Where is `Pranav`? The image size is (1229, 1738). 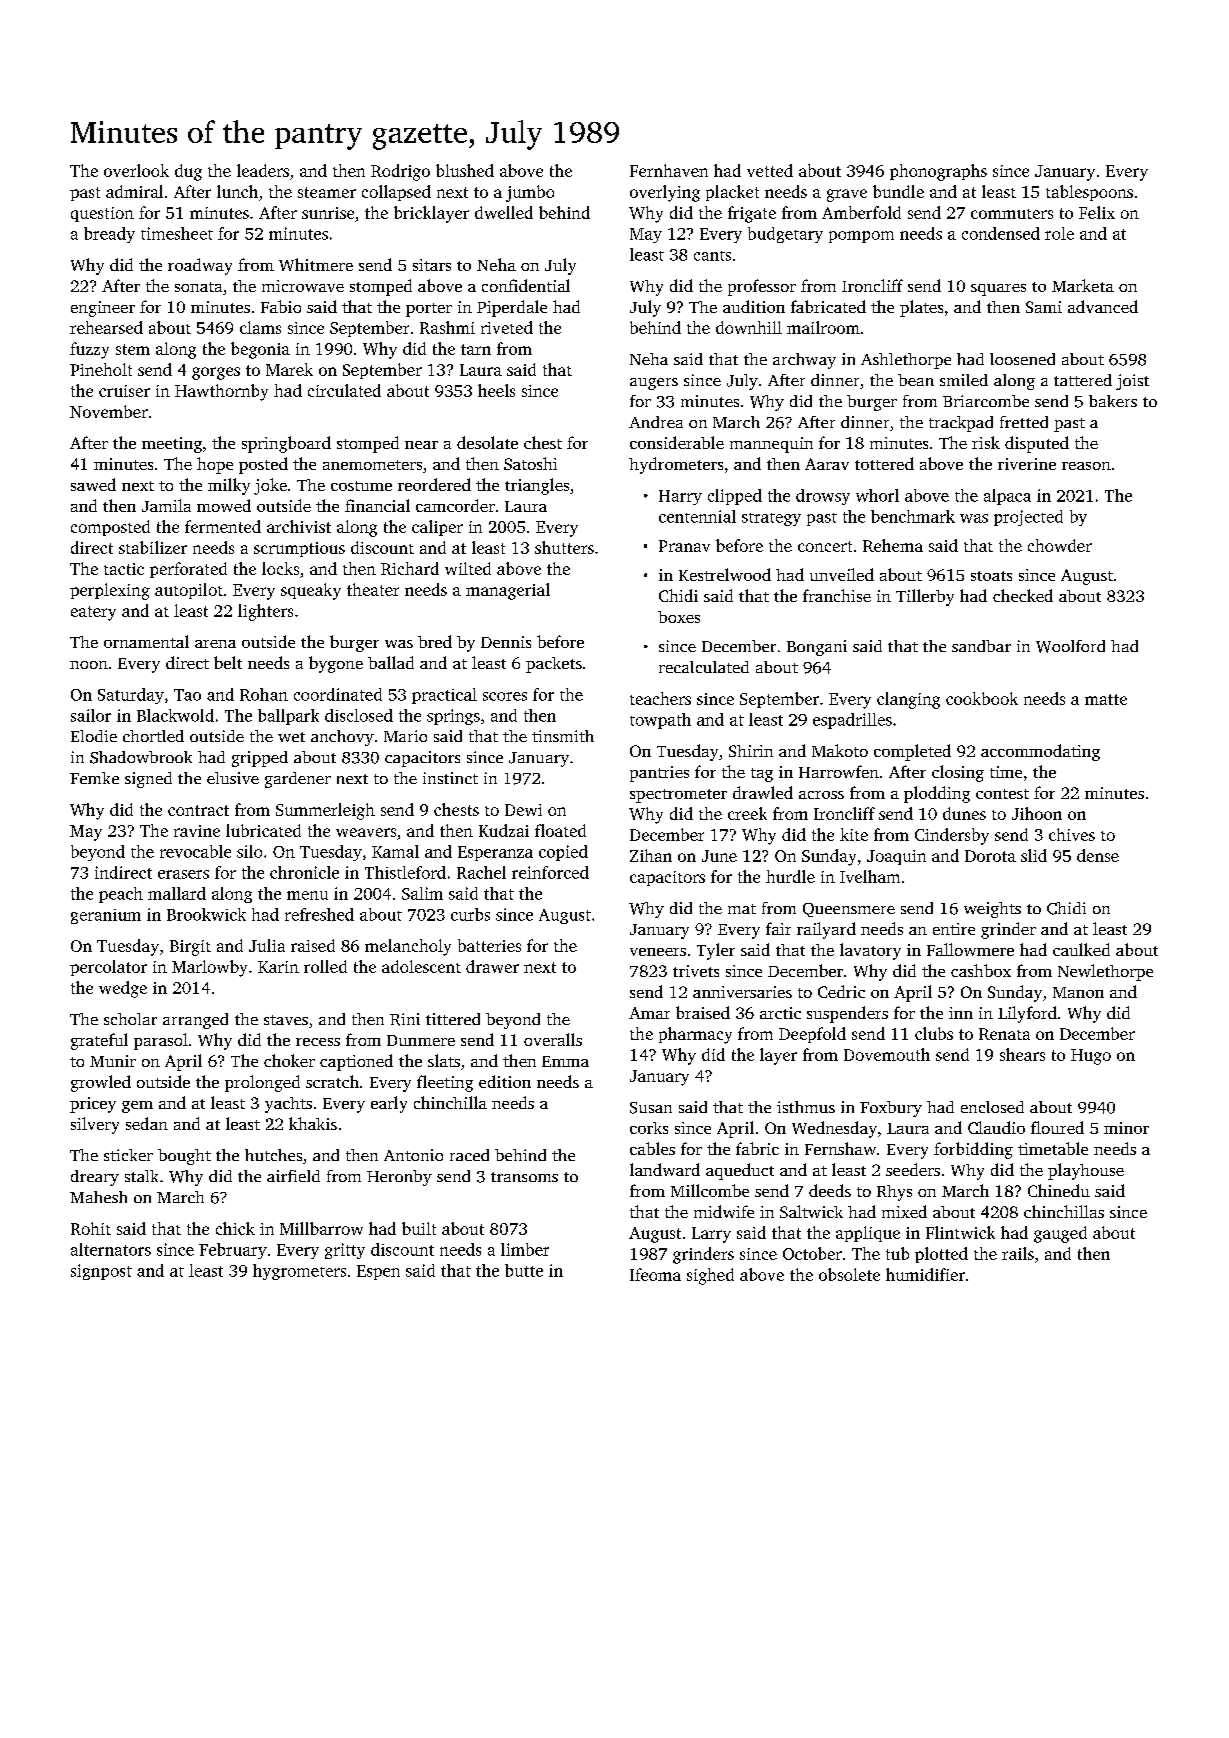
Pranav is located at coordinates (684, 546).
